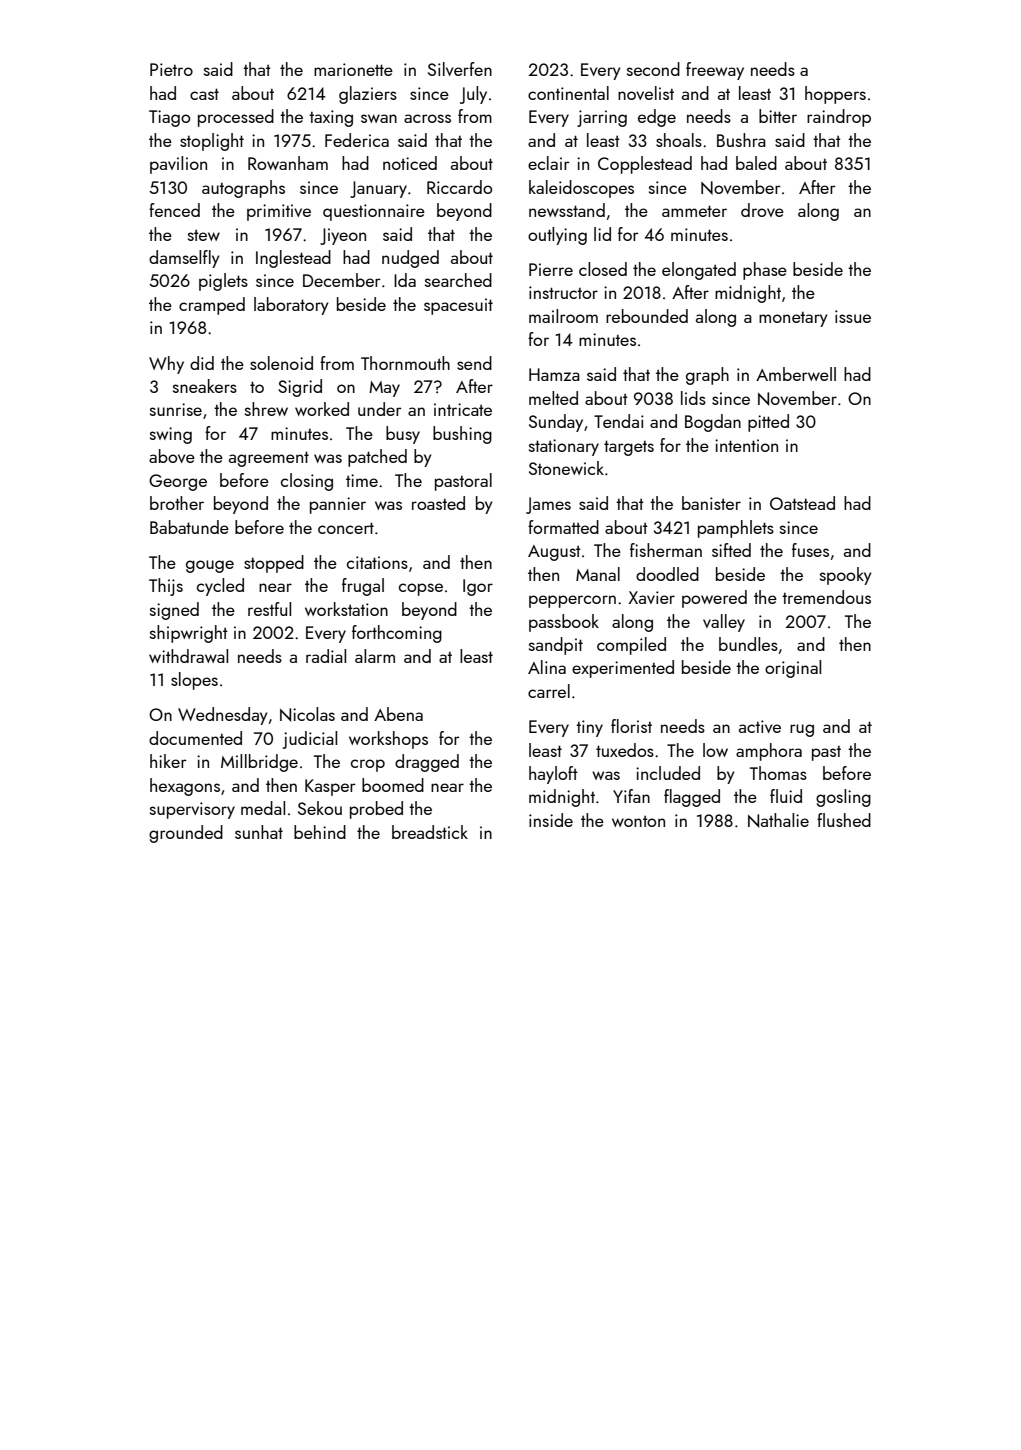  I want to click on spooky, so click(845, 576).
